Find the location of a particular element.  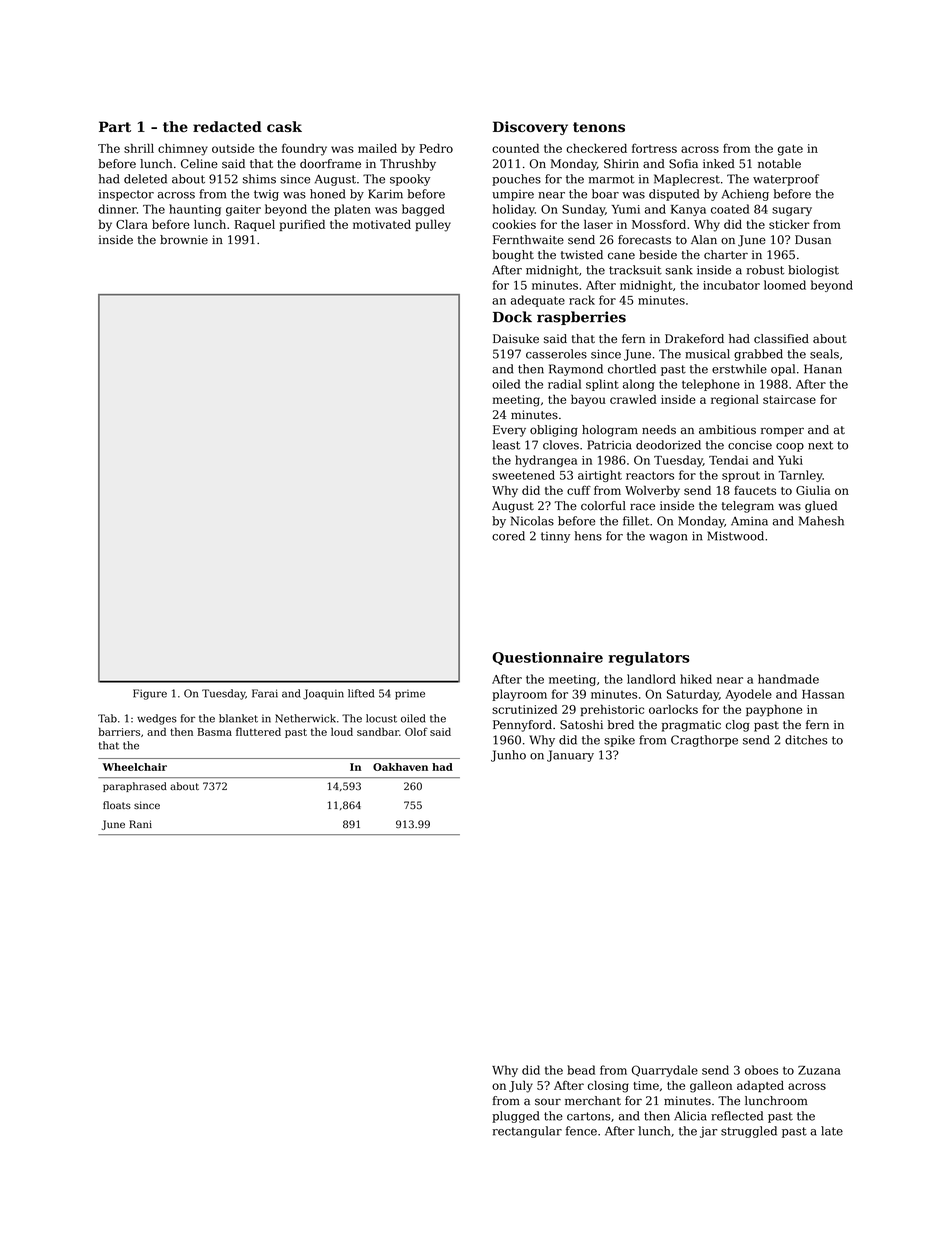

Discovery is located at coordinates (530, 128).
